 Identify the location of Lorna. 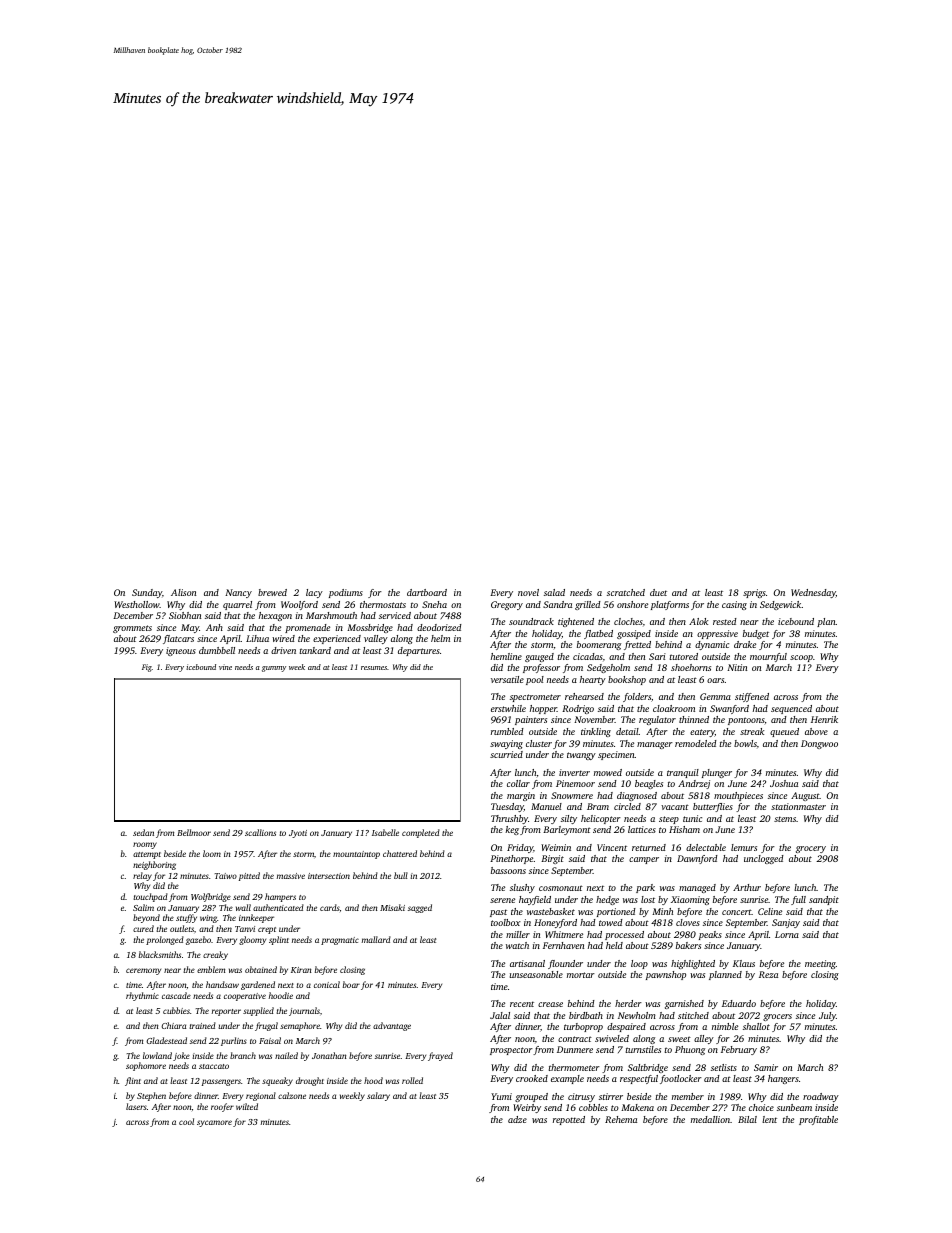
(787, 934).
